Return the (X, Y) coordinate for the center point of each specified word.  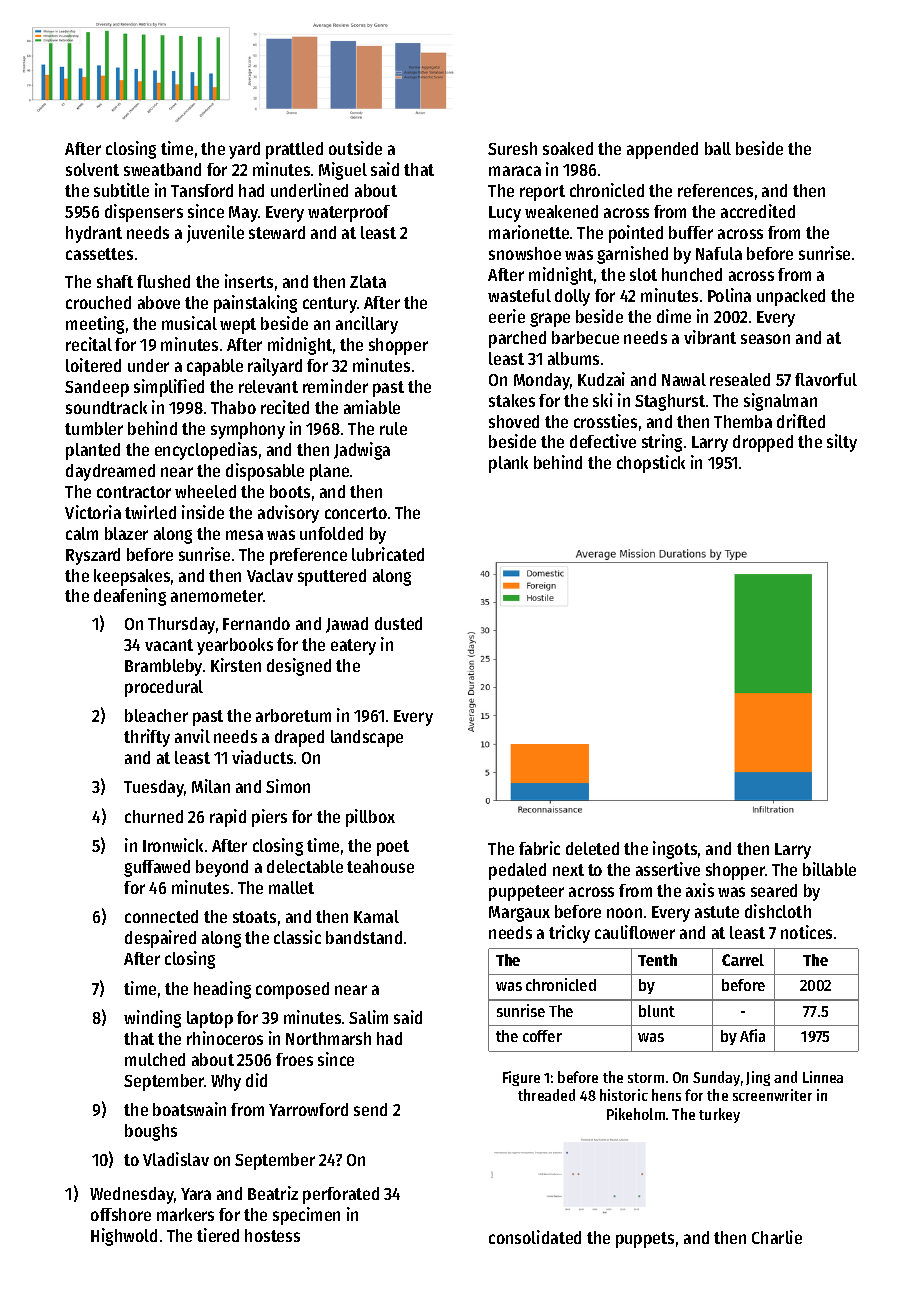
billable (829, 869)
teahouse (380, 866)
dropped (763, 443)
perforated (341, 1195)
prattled (294, 150)
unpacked (791, 297)
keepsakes (132, 577)
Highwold (124, 1237)
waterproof (349, 213)
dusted (398, 623)
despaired (160, 939)
